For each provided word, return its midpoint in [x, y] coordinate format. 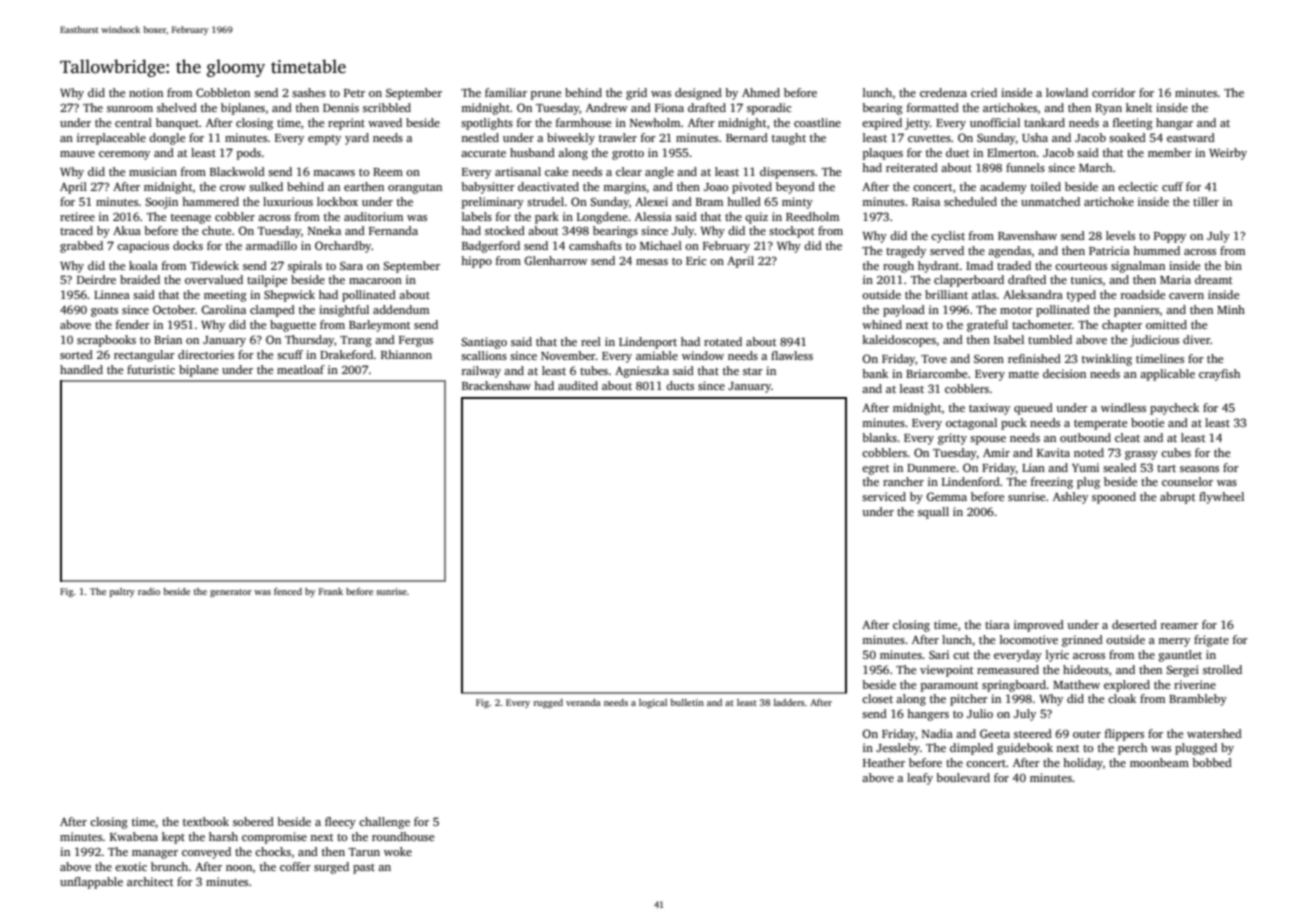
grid [636, 94]
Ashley [1070, 498]
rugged [548, 703]
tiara [997, 624]
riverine [1195, 684]
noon [239, 868]
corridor [1114, 92]
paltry [122, 592]
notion [146, 92]
